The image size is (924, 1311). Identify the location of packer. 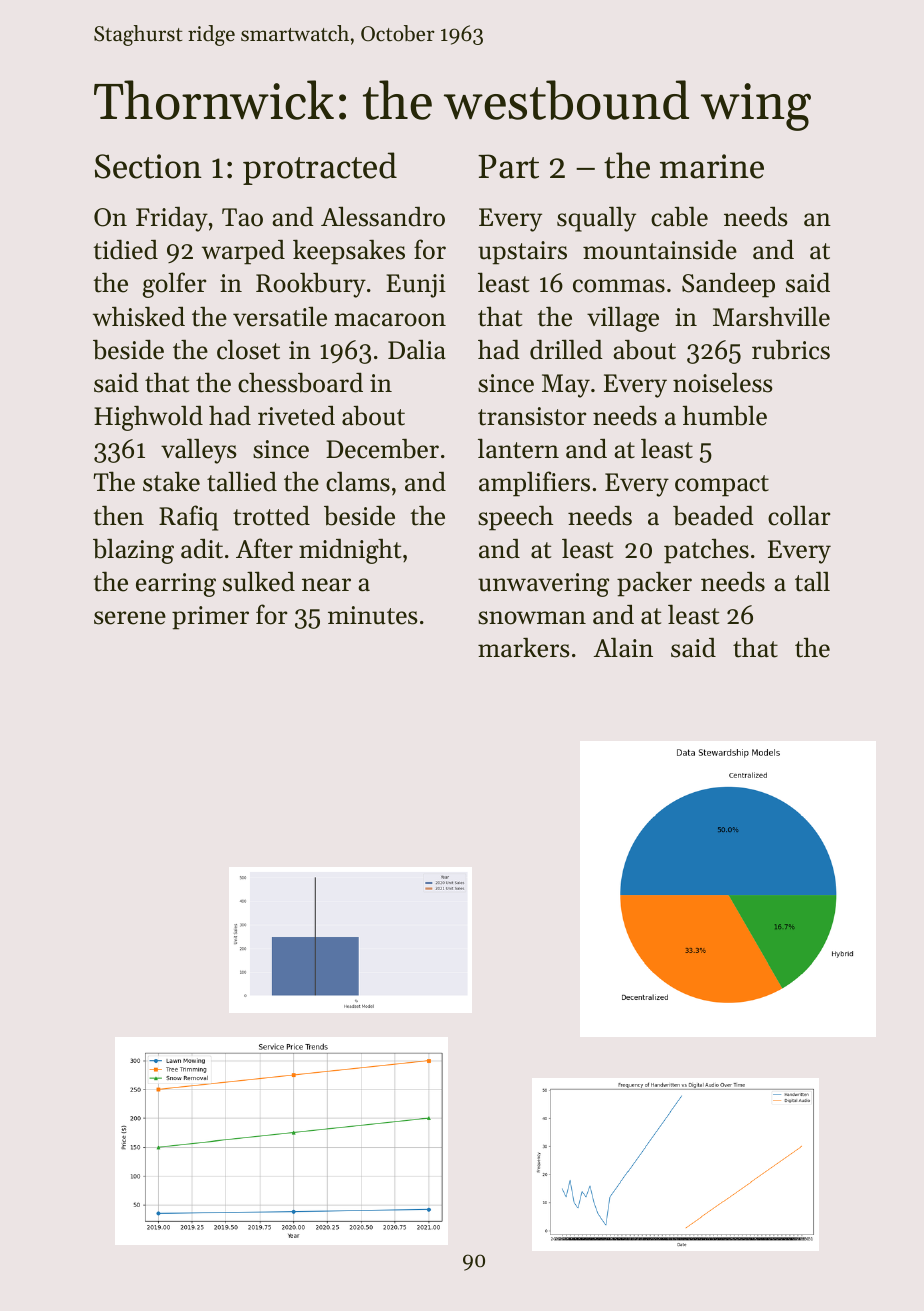
(654, 584).
